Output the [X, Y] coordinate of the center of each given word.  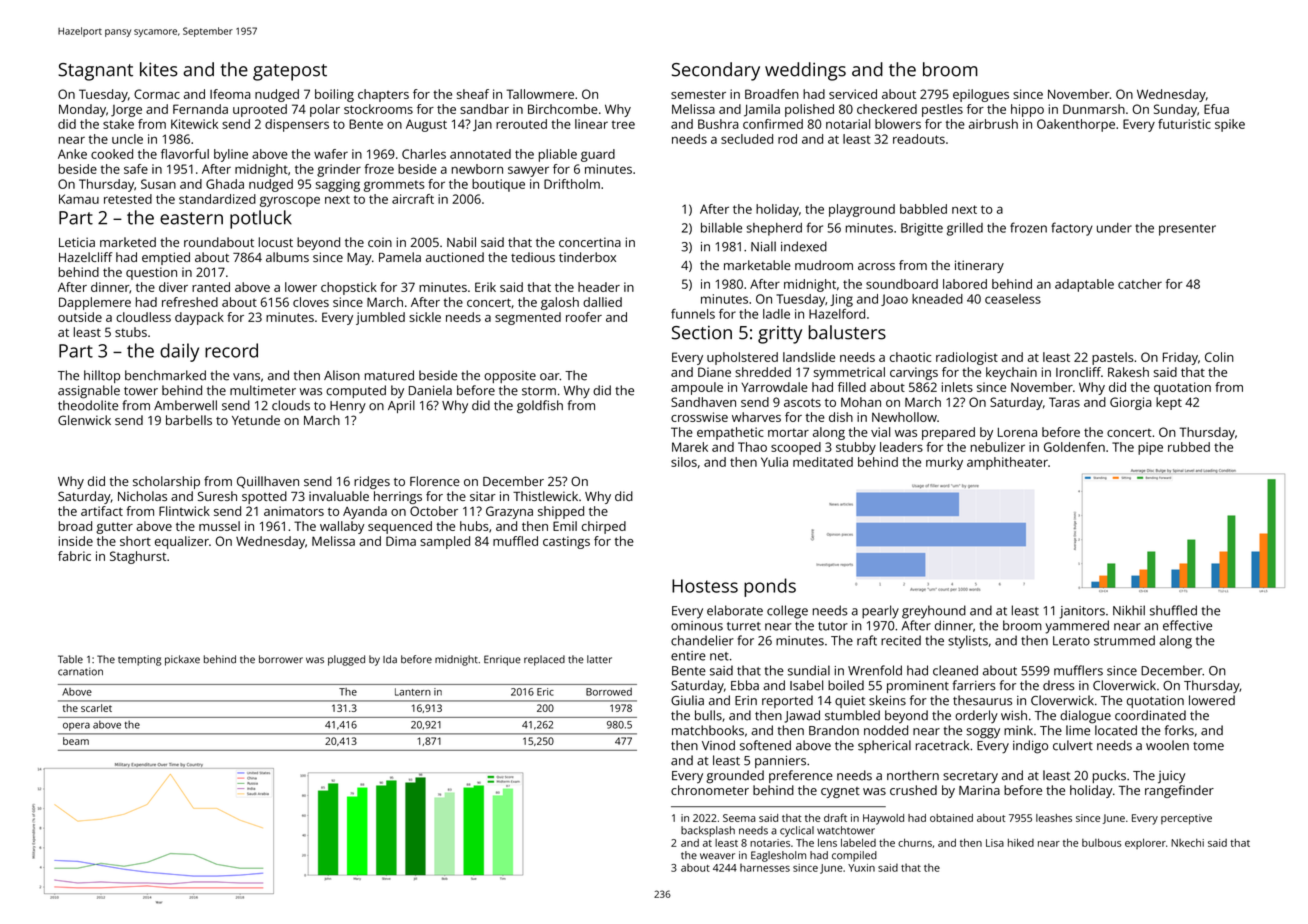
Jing [841, 300]
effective [1187, 625]
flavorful [185, 154]
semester [698, 94]
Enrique [502, 660]
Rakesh [1128, 372]
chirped [604, 527]
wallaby [342, 527]
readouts [919, 139]
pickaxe [182, 660]
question [151, 273]
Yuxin [861, 868]
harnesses [765, 868]
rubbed [1189, 447]
